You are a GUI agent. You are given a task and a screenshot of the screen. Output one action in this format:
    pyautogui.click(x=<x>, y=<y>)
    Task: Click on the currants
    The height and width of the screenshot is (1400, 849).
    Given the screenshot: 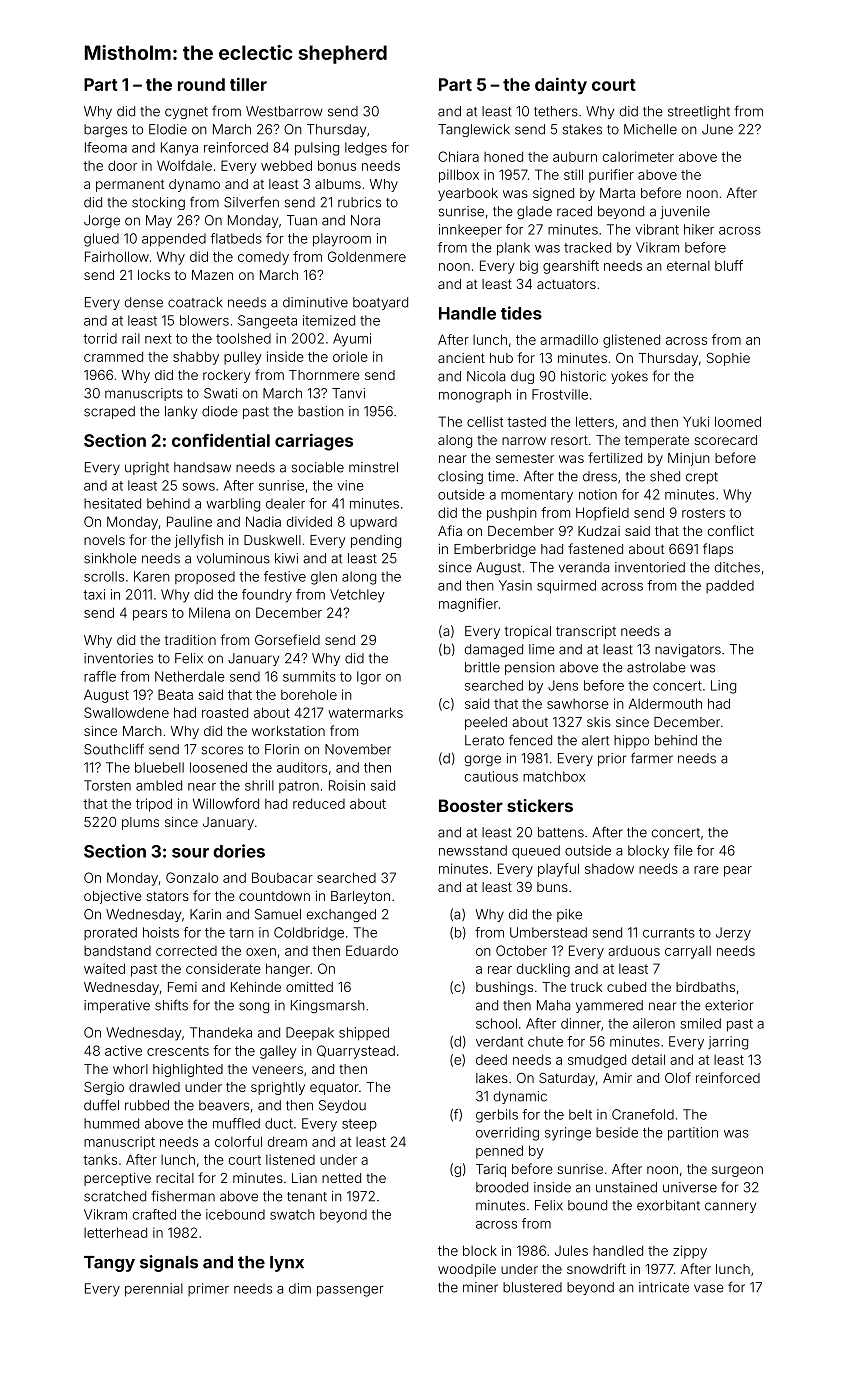 What is the action you would take?
    pyautogui.click(x=669, y=933)
